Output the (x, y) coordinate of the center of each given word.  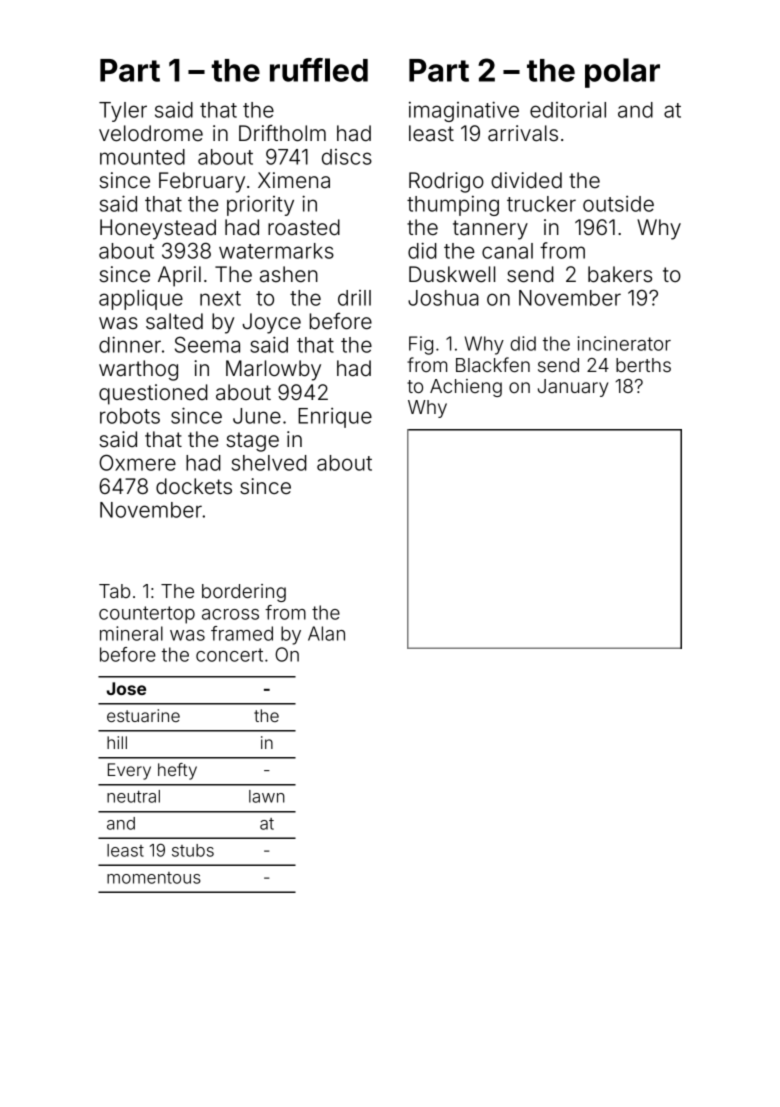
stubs (193, 850)
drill (354, 298)
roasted (304, 227)
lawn (267, 796)
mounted (142, 157)
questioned (153, 394)
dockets (194, 486)
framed (242, 633)
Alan (326, 633)
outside (618, 204)
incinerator (624, 343)
